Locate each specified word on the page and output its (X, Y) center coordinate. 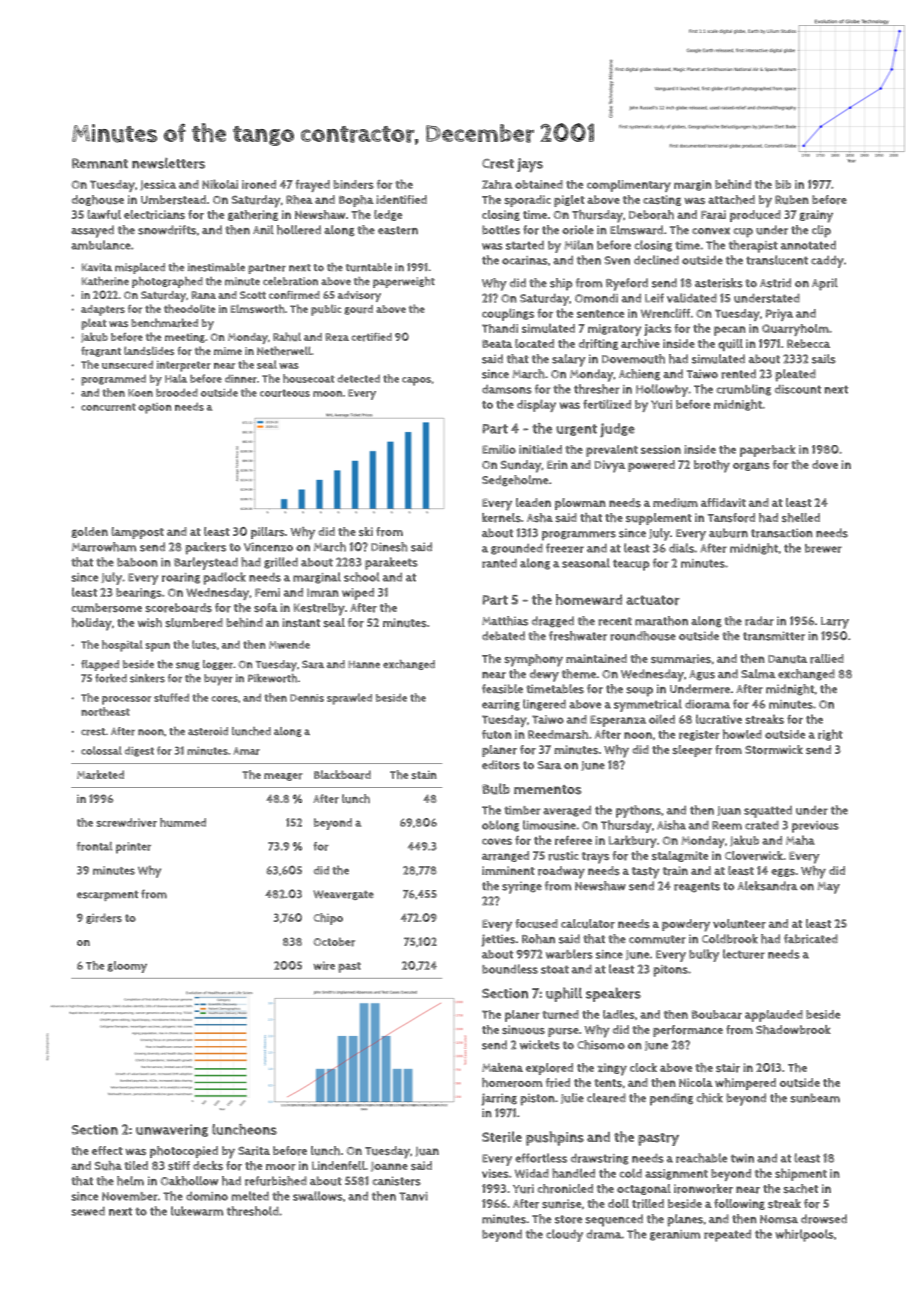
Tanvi (413, 1196)
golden (89, 532)
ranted (499, 563)
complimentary (629, 186)
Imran (323, 592)
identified (401, 199)
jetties (498, 940)
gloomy (127, 967)
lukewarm (197, 1211)
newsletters (168, 163)
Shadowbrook (793, 1030)
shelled (801, 517)
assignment (676, 1174)
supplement (659, 519)
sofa (266, 607)
